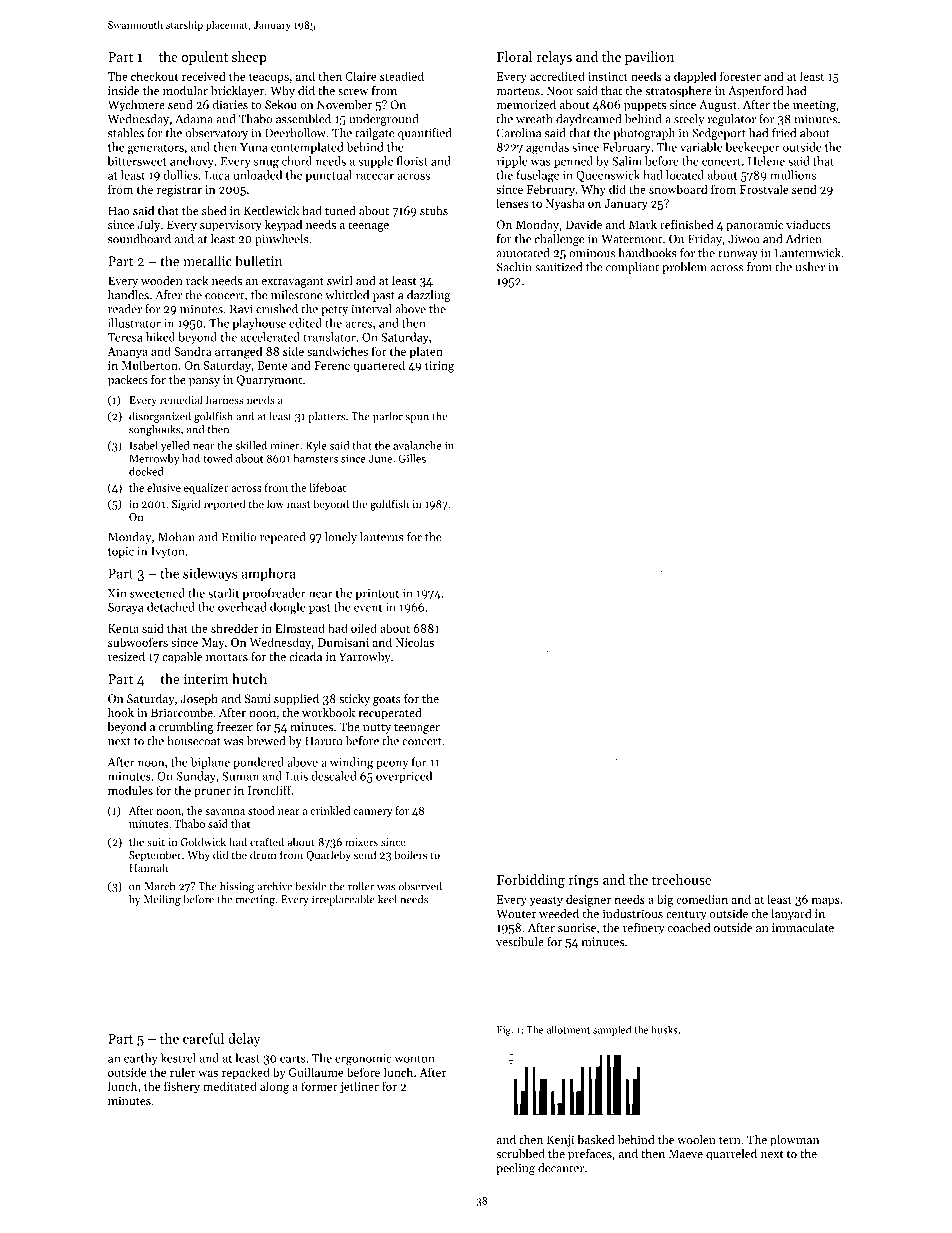  What do you see at coordinates (681, 879) in the screenshot?
I see `treehouse` at bounding box center [681, 879].
